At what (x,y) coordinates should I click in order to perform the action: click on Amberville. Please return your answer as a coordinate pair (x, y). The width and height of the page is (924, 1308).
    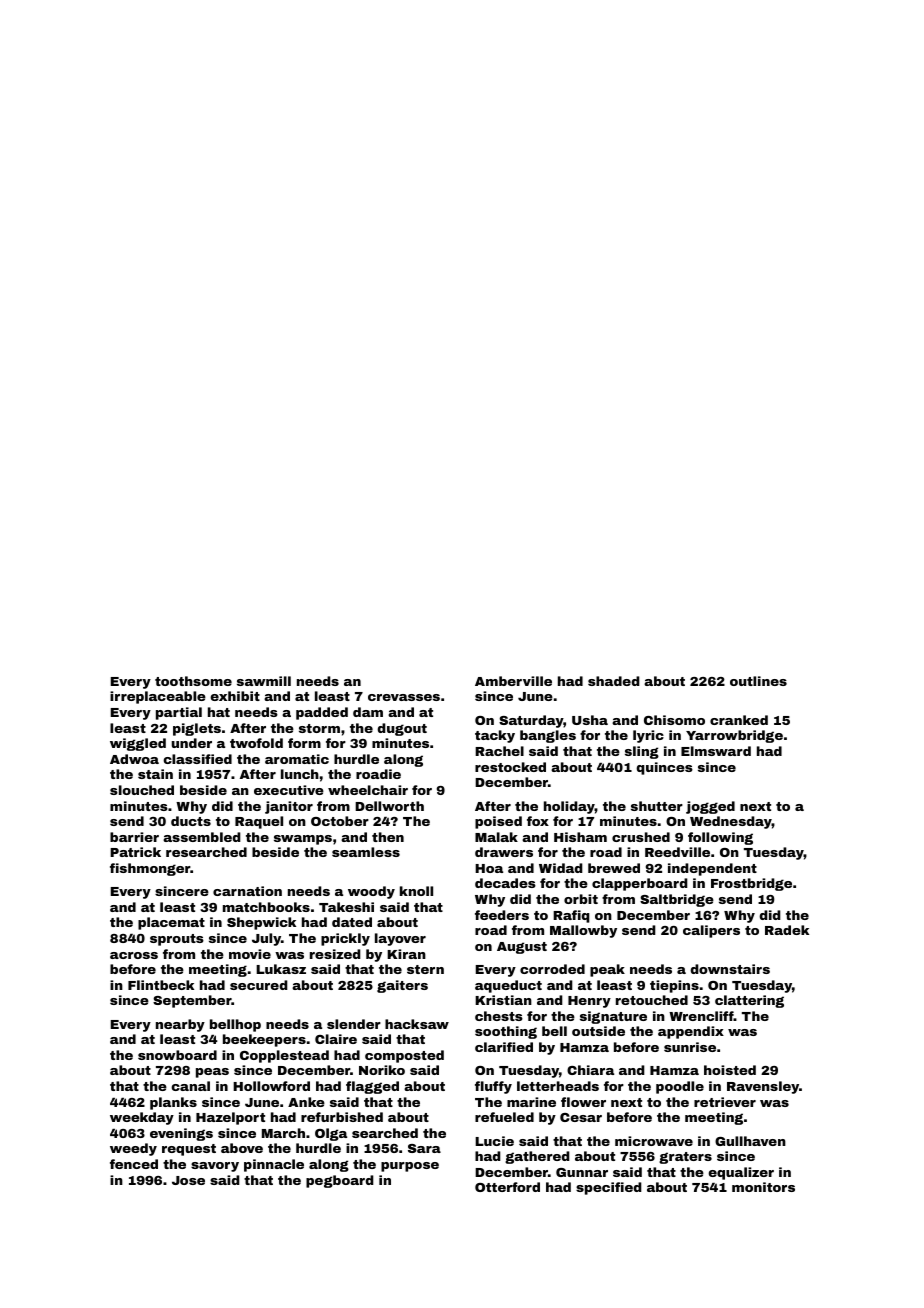
    Looking at the image, I should click on (513, 681).
